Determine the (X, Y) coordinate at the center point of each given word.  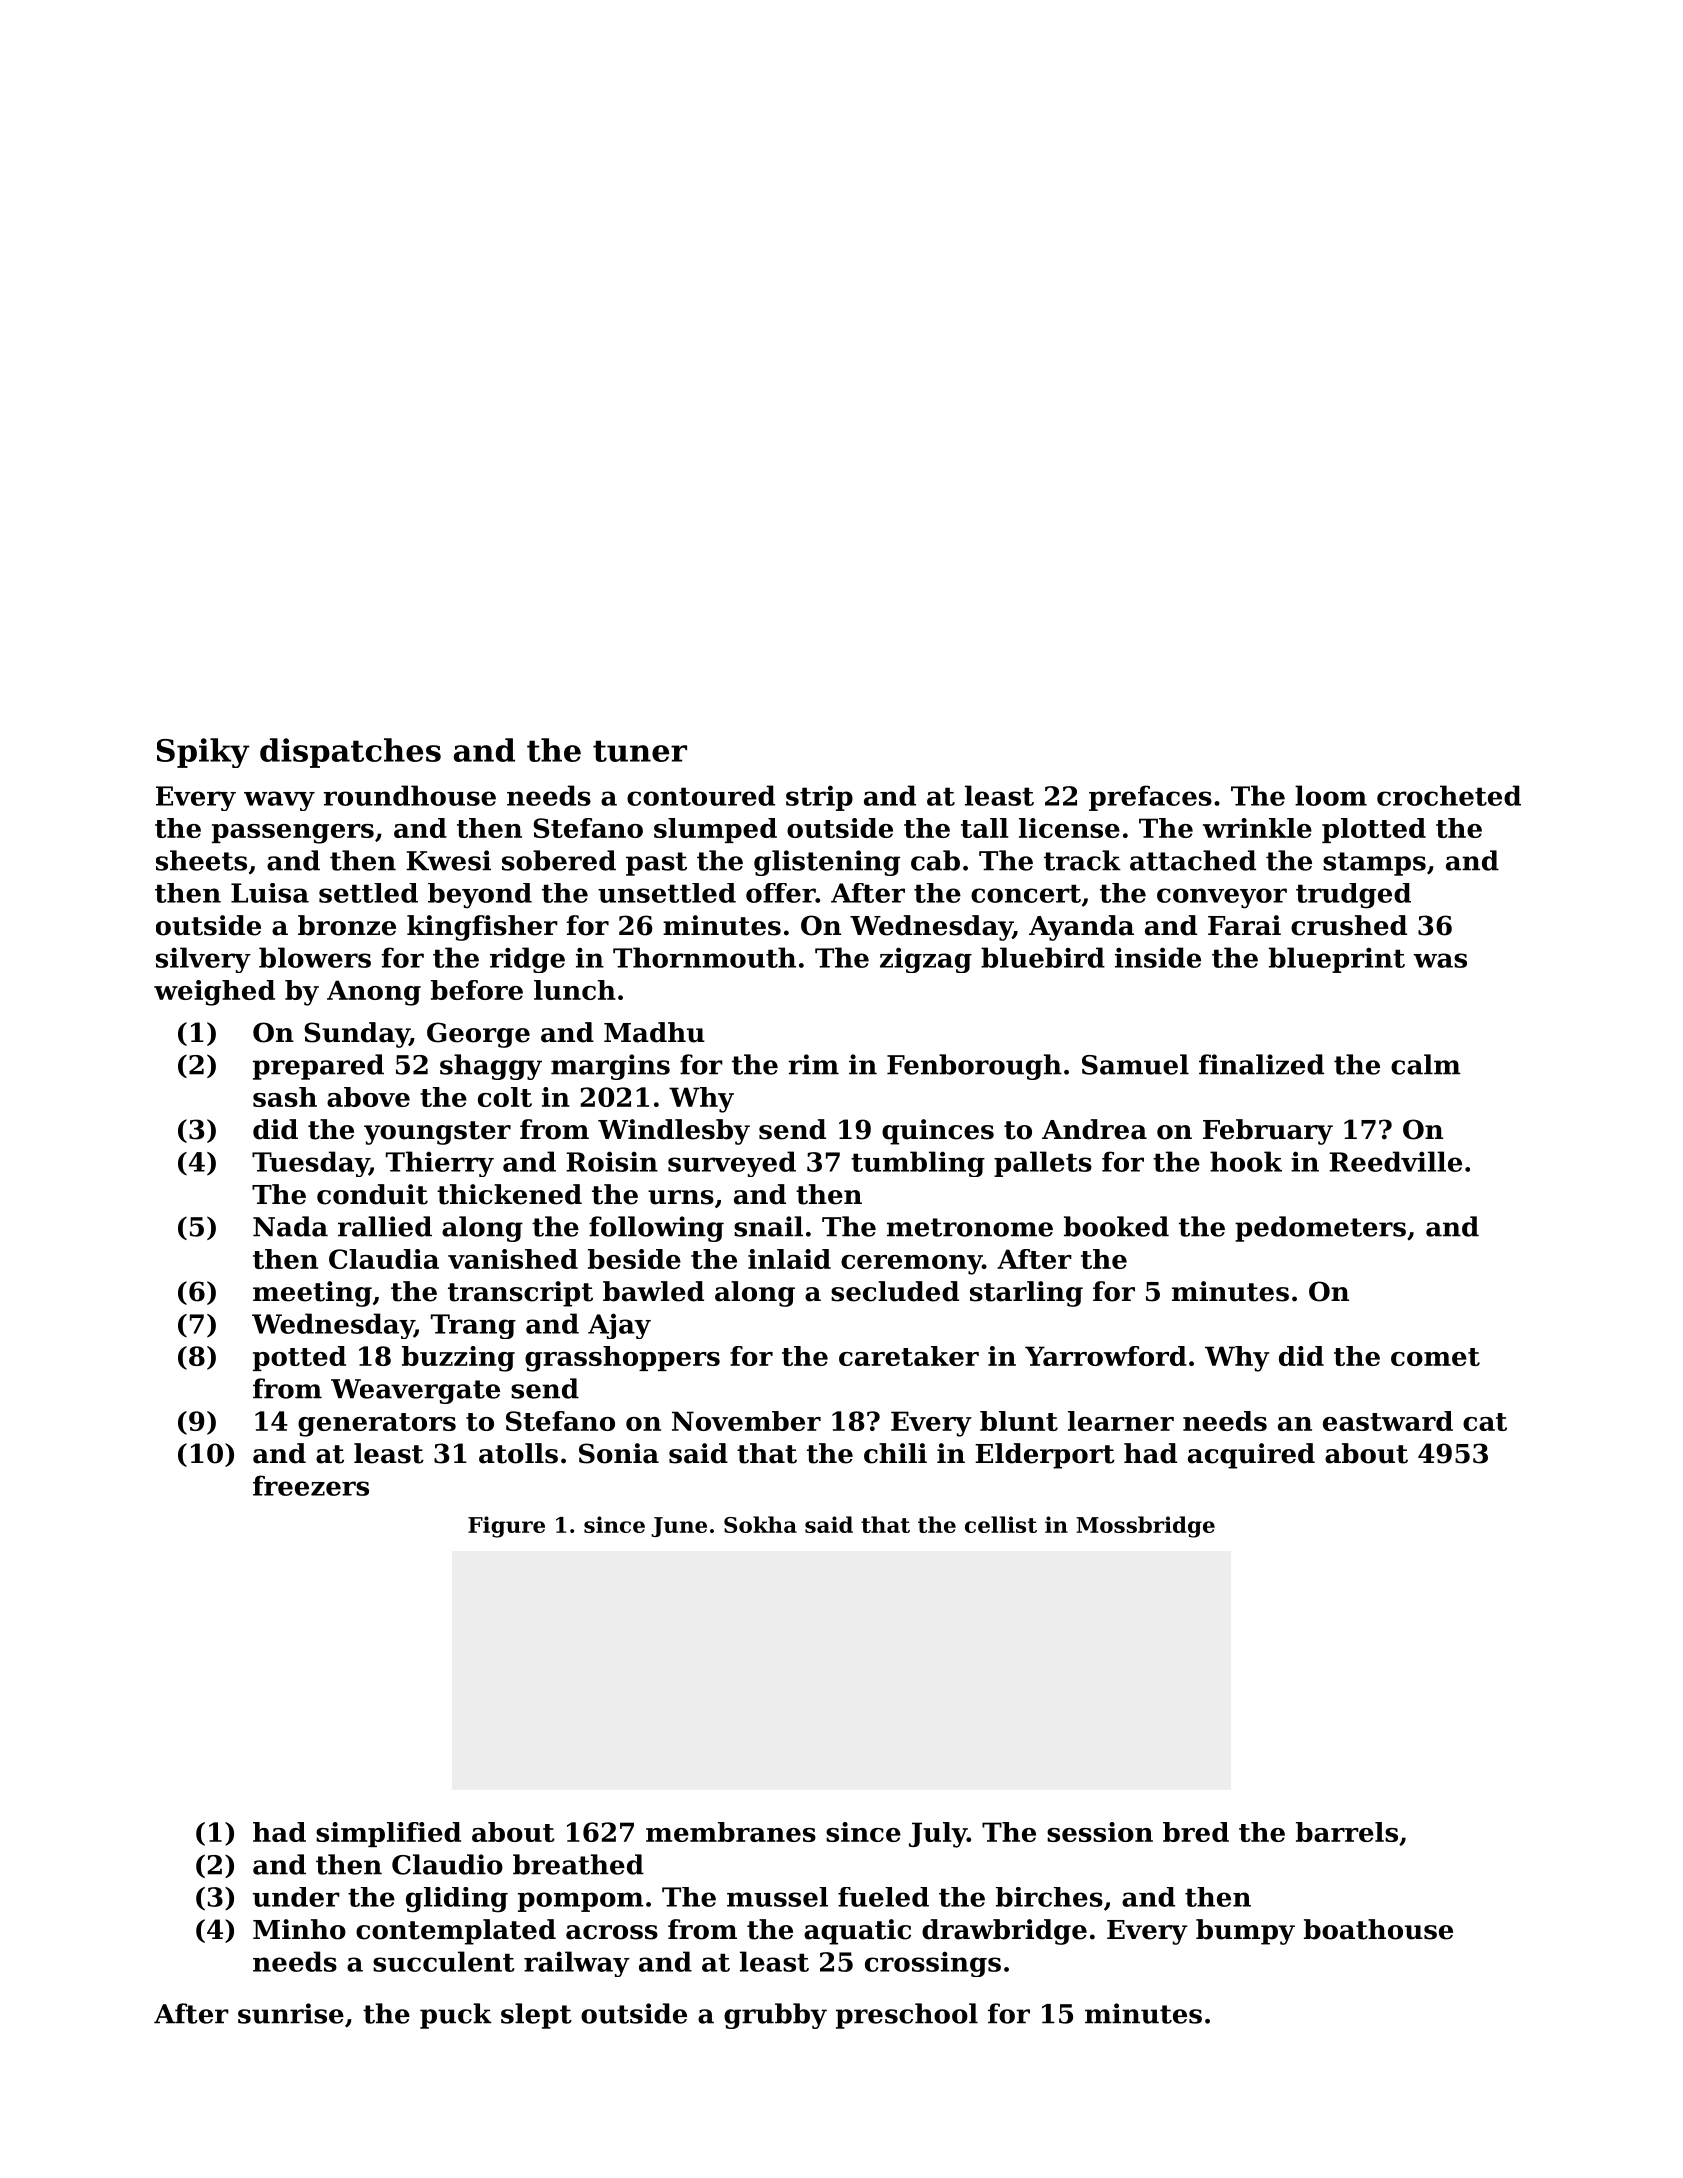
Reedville (1395, 1161)
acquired (1251, 1456)
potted (299, 1358)
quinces (938, 1132)
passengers (293, 834)
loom (1331, 795)
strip (819, 798)
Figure (506, 1527)
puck (456, 2016)
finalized (1261, 1064)
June (679, 1527)
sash (285, 1097)
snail (768, 1226)
